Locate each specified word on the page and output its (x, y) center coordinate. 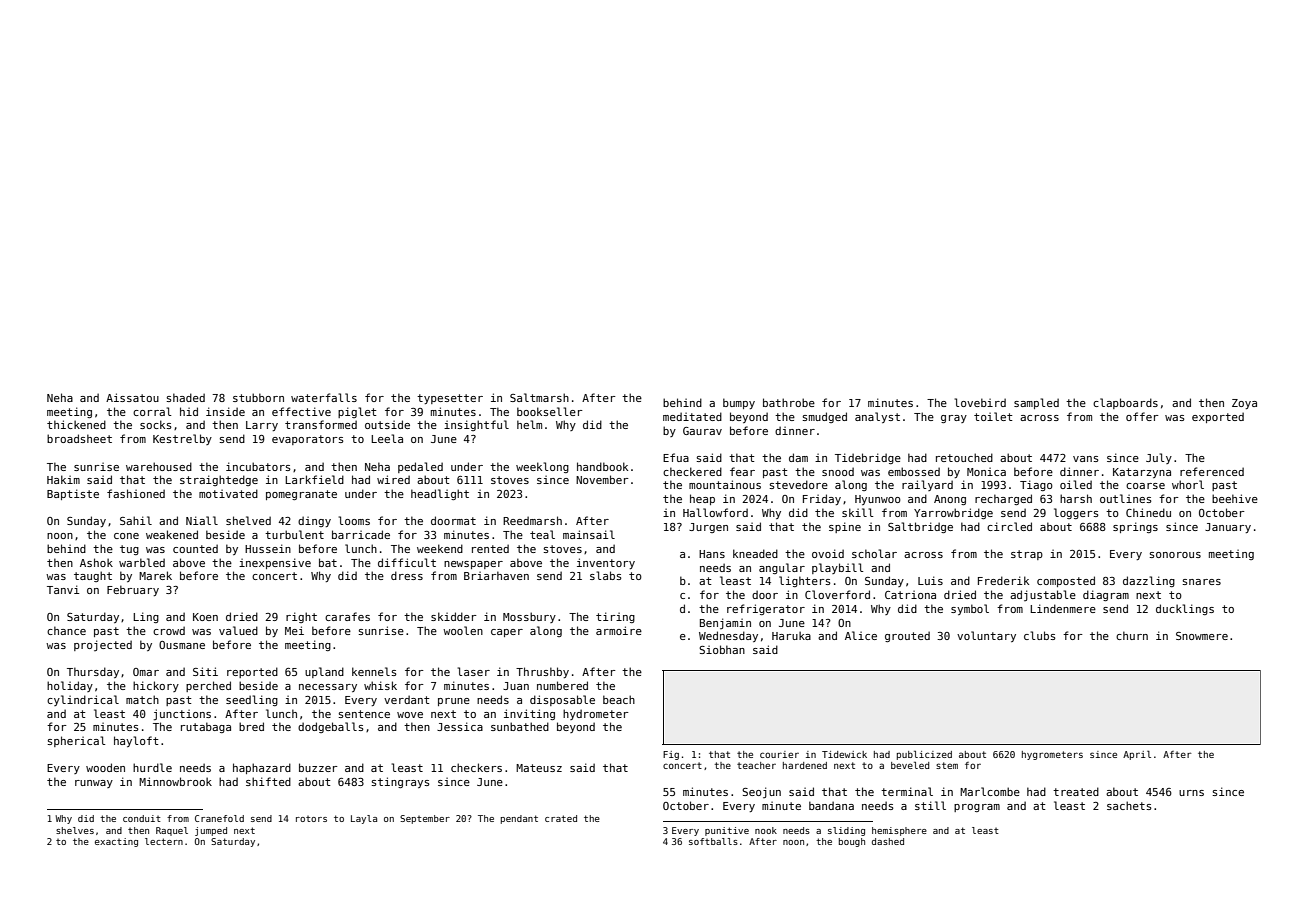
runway (94, 784)
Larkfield (314, 479)
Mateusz (539, 768)
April (1137, 755)
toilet (993, 416)
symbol (970, 609)
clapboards (1125, 403)
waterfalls (324, 397)
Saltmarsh (539, 397)
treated (1076, 791)
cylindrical (83, 700)
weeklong (542, 467)
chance (66, 630)
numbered (562, 685)
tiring (615, 617)
